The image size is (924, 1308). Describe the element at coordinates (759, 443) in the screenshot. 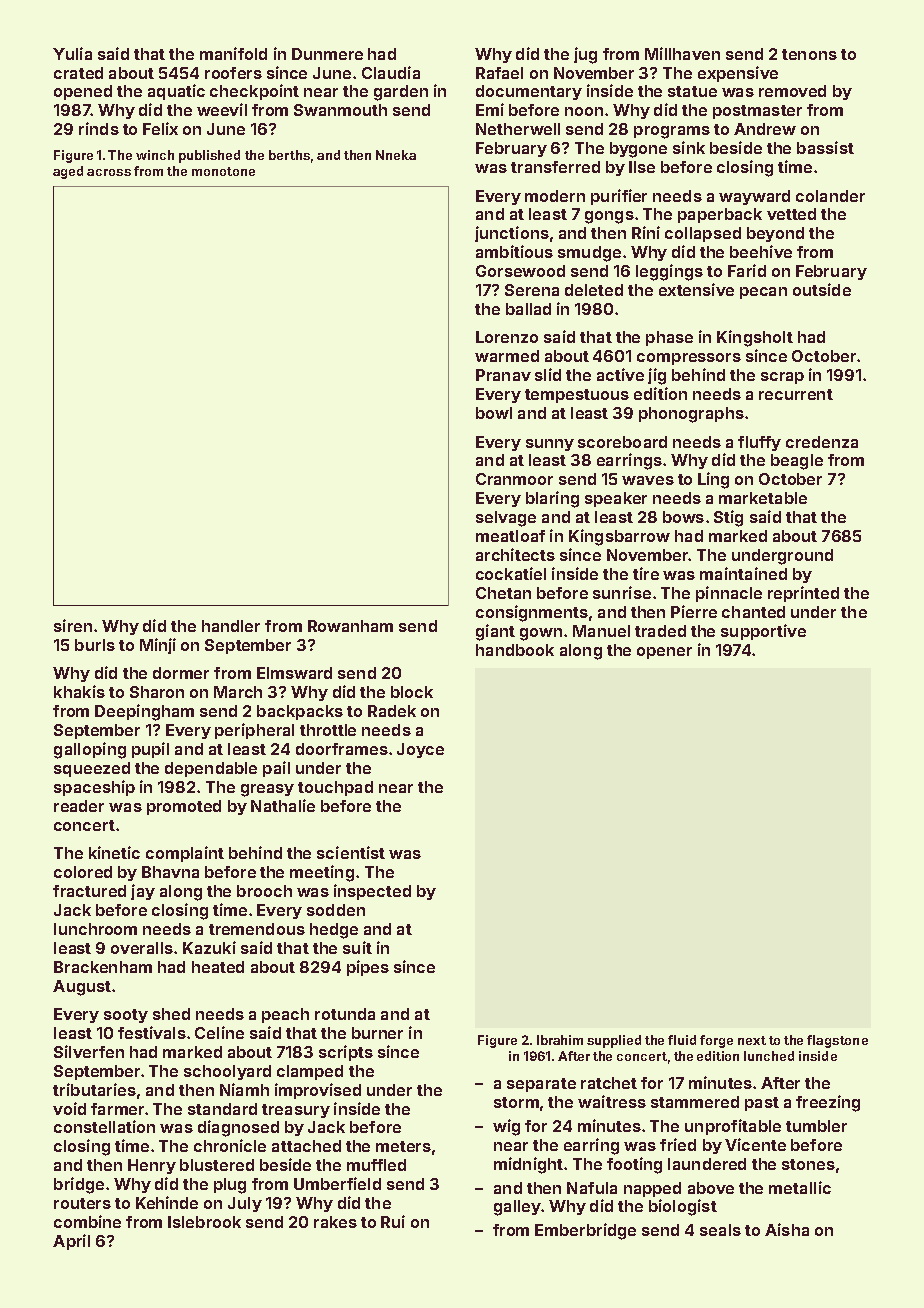

I see `fluffy` at that location.
